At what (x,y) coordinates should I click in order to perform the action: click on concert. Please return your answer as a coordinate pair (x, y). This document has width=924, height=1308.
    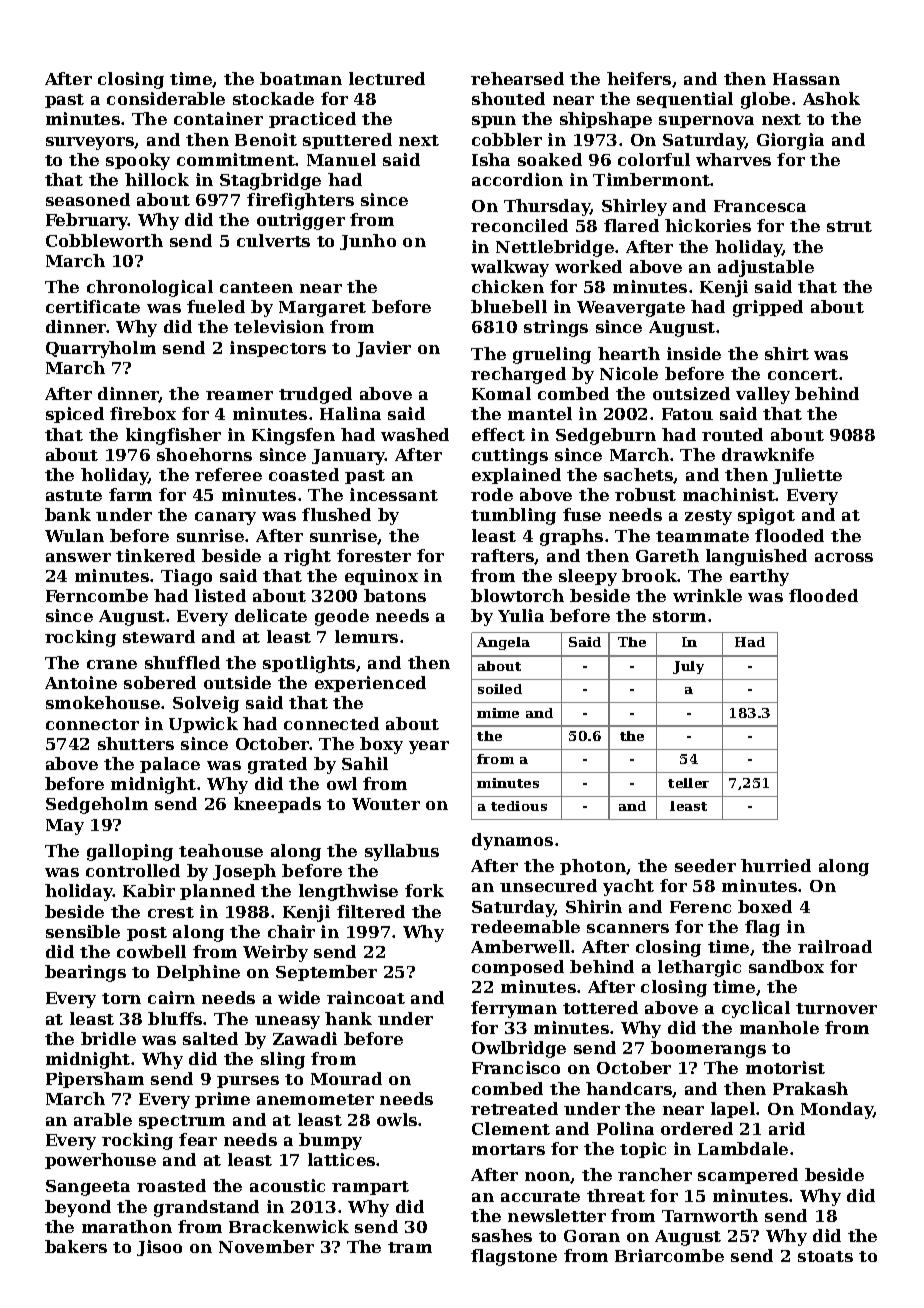
    Looking at the image, I should click on (803, 374).
